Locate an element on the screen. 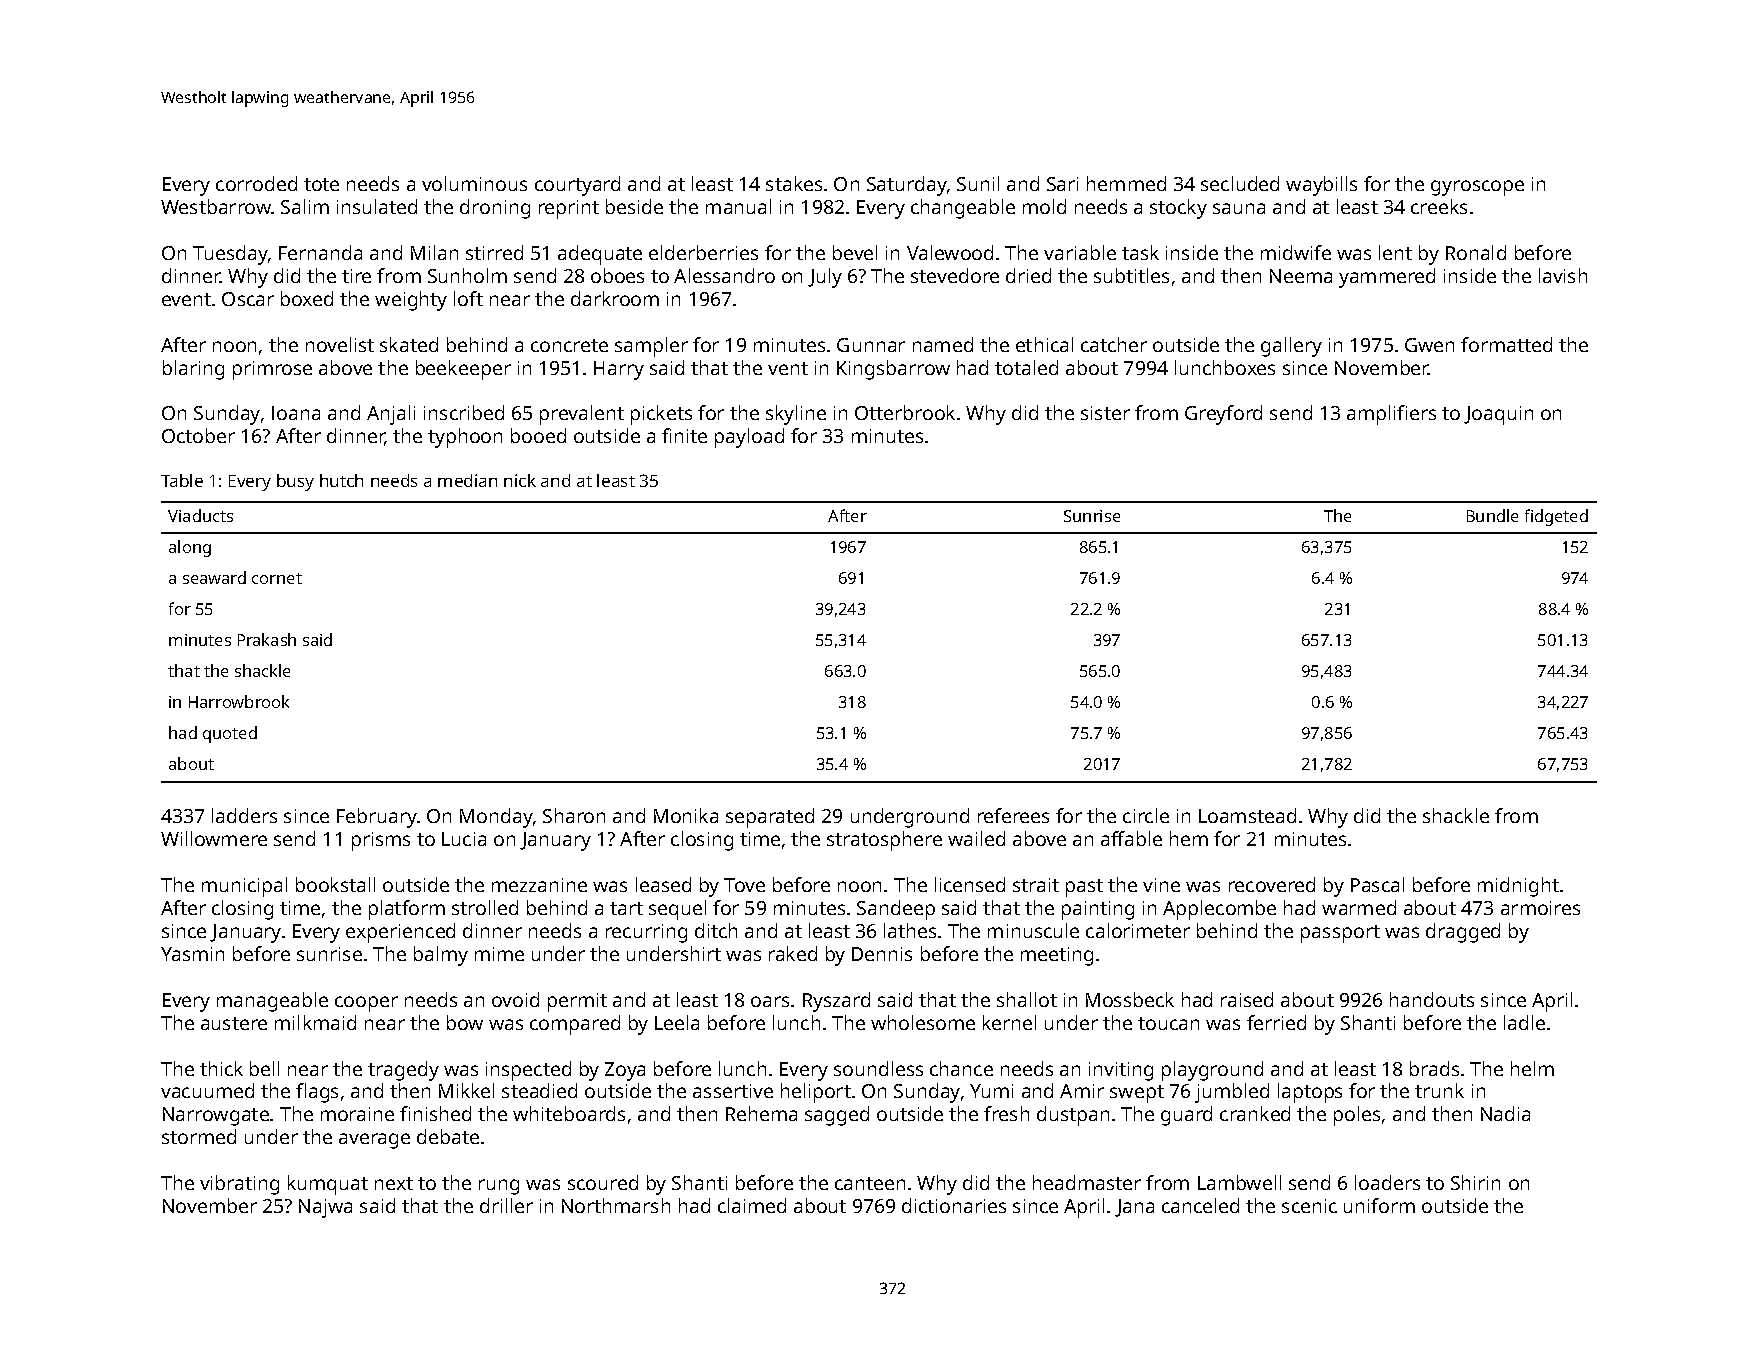 The height and width of the screenshot is (1358, 1758). Greyford is located at coordinates (1223, 415).
